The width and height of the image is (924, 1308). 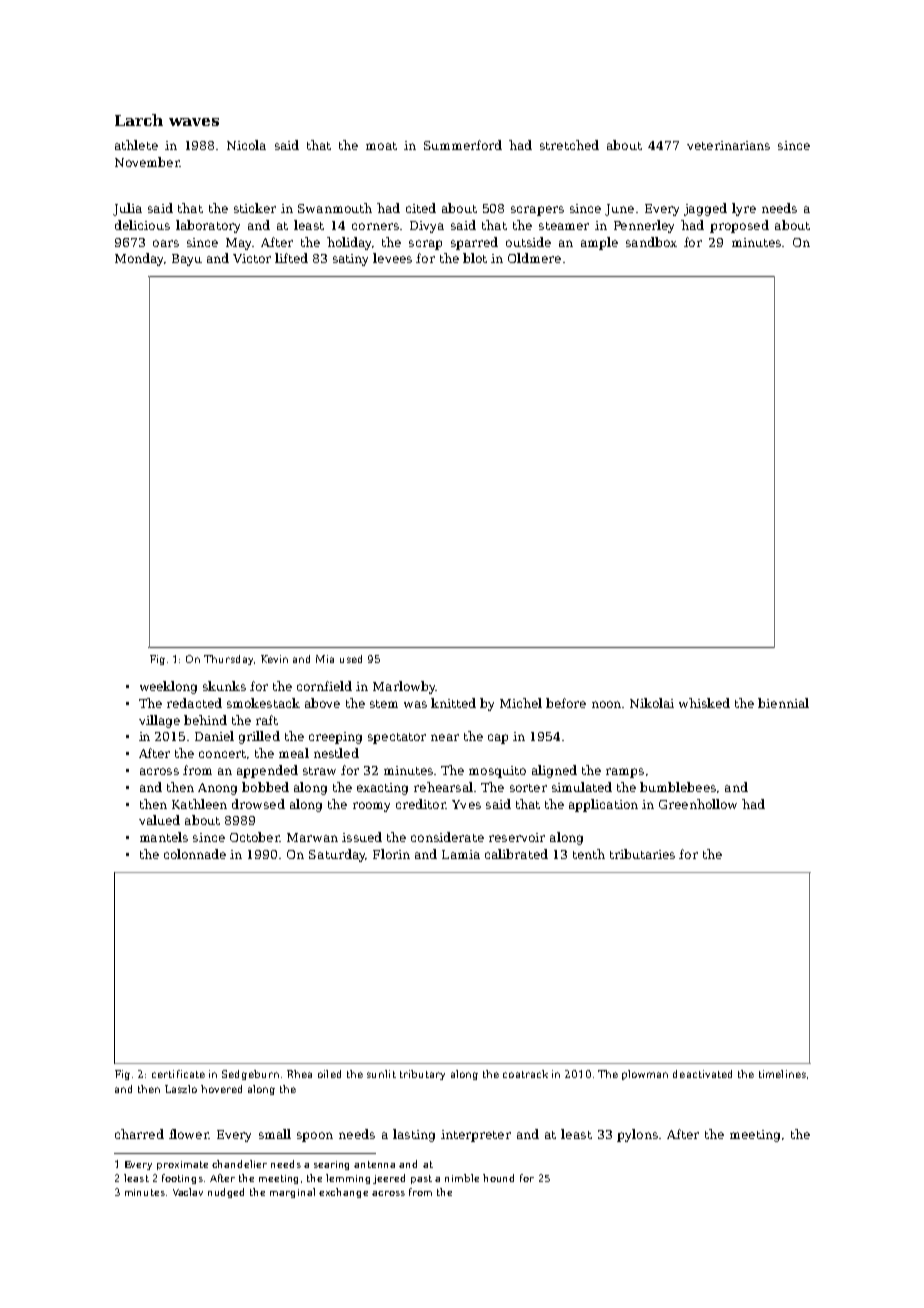 What do you see at coordinates (178, 1074) in the image?
I see `certificate` at bounding box center [178, 1074].
